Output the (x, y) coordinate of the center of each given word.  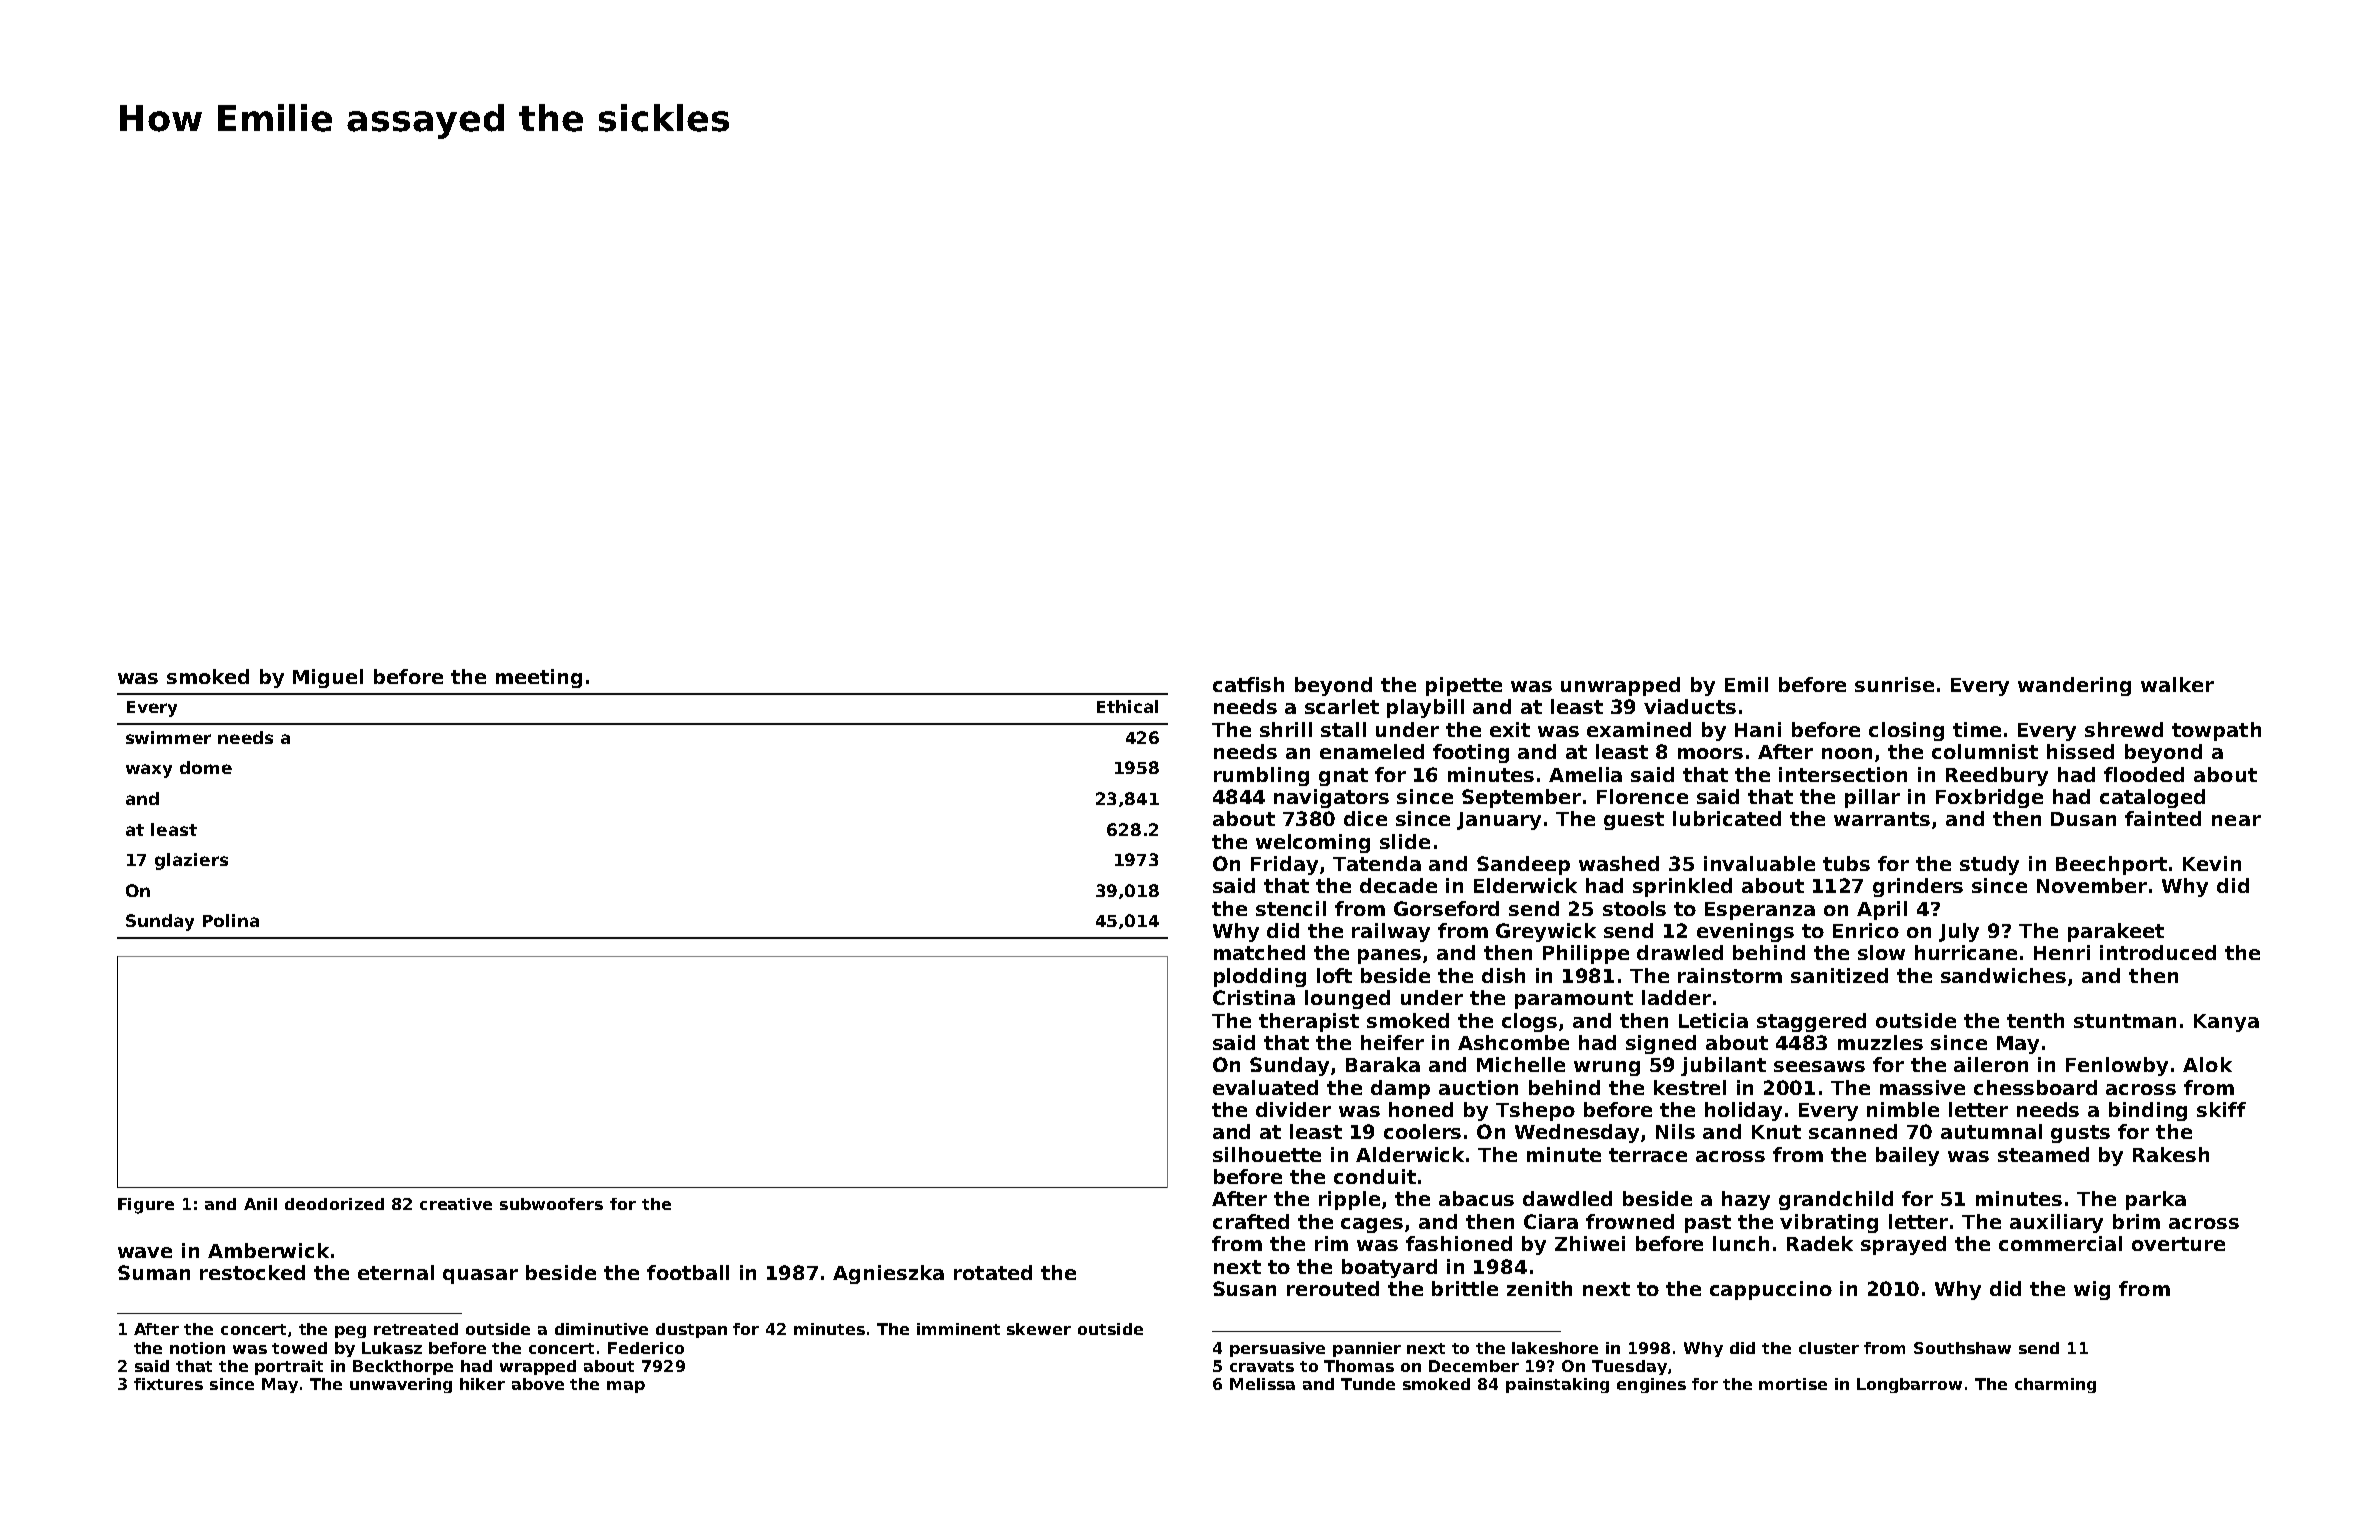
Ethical (1127, 706)
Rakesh (2171, 1154)
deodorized (334, 1204)
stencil (1291, 908)
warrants (1882, 819)
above (538, 1384)
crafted (1251, 1221)
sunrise (1894, 684)
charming (2055, 1385)
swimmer (168, 737)
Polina (231, 920)
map (626, 1387)
